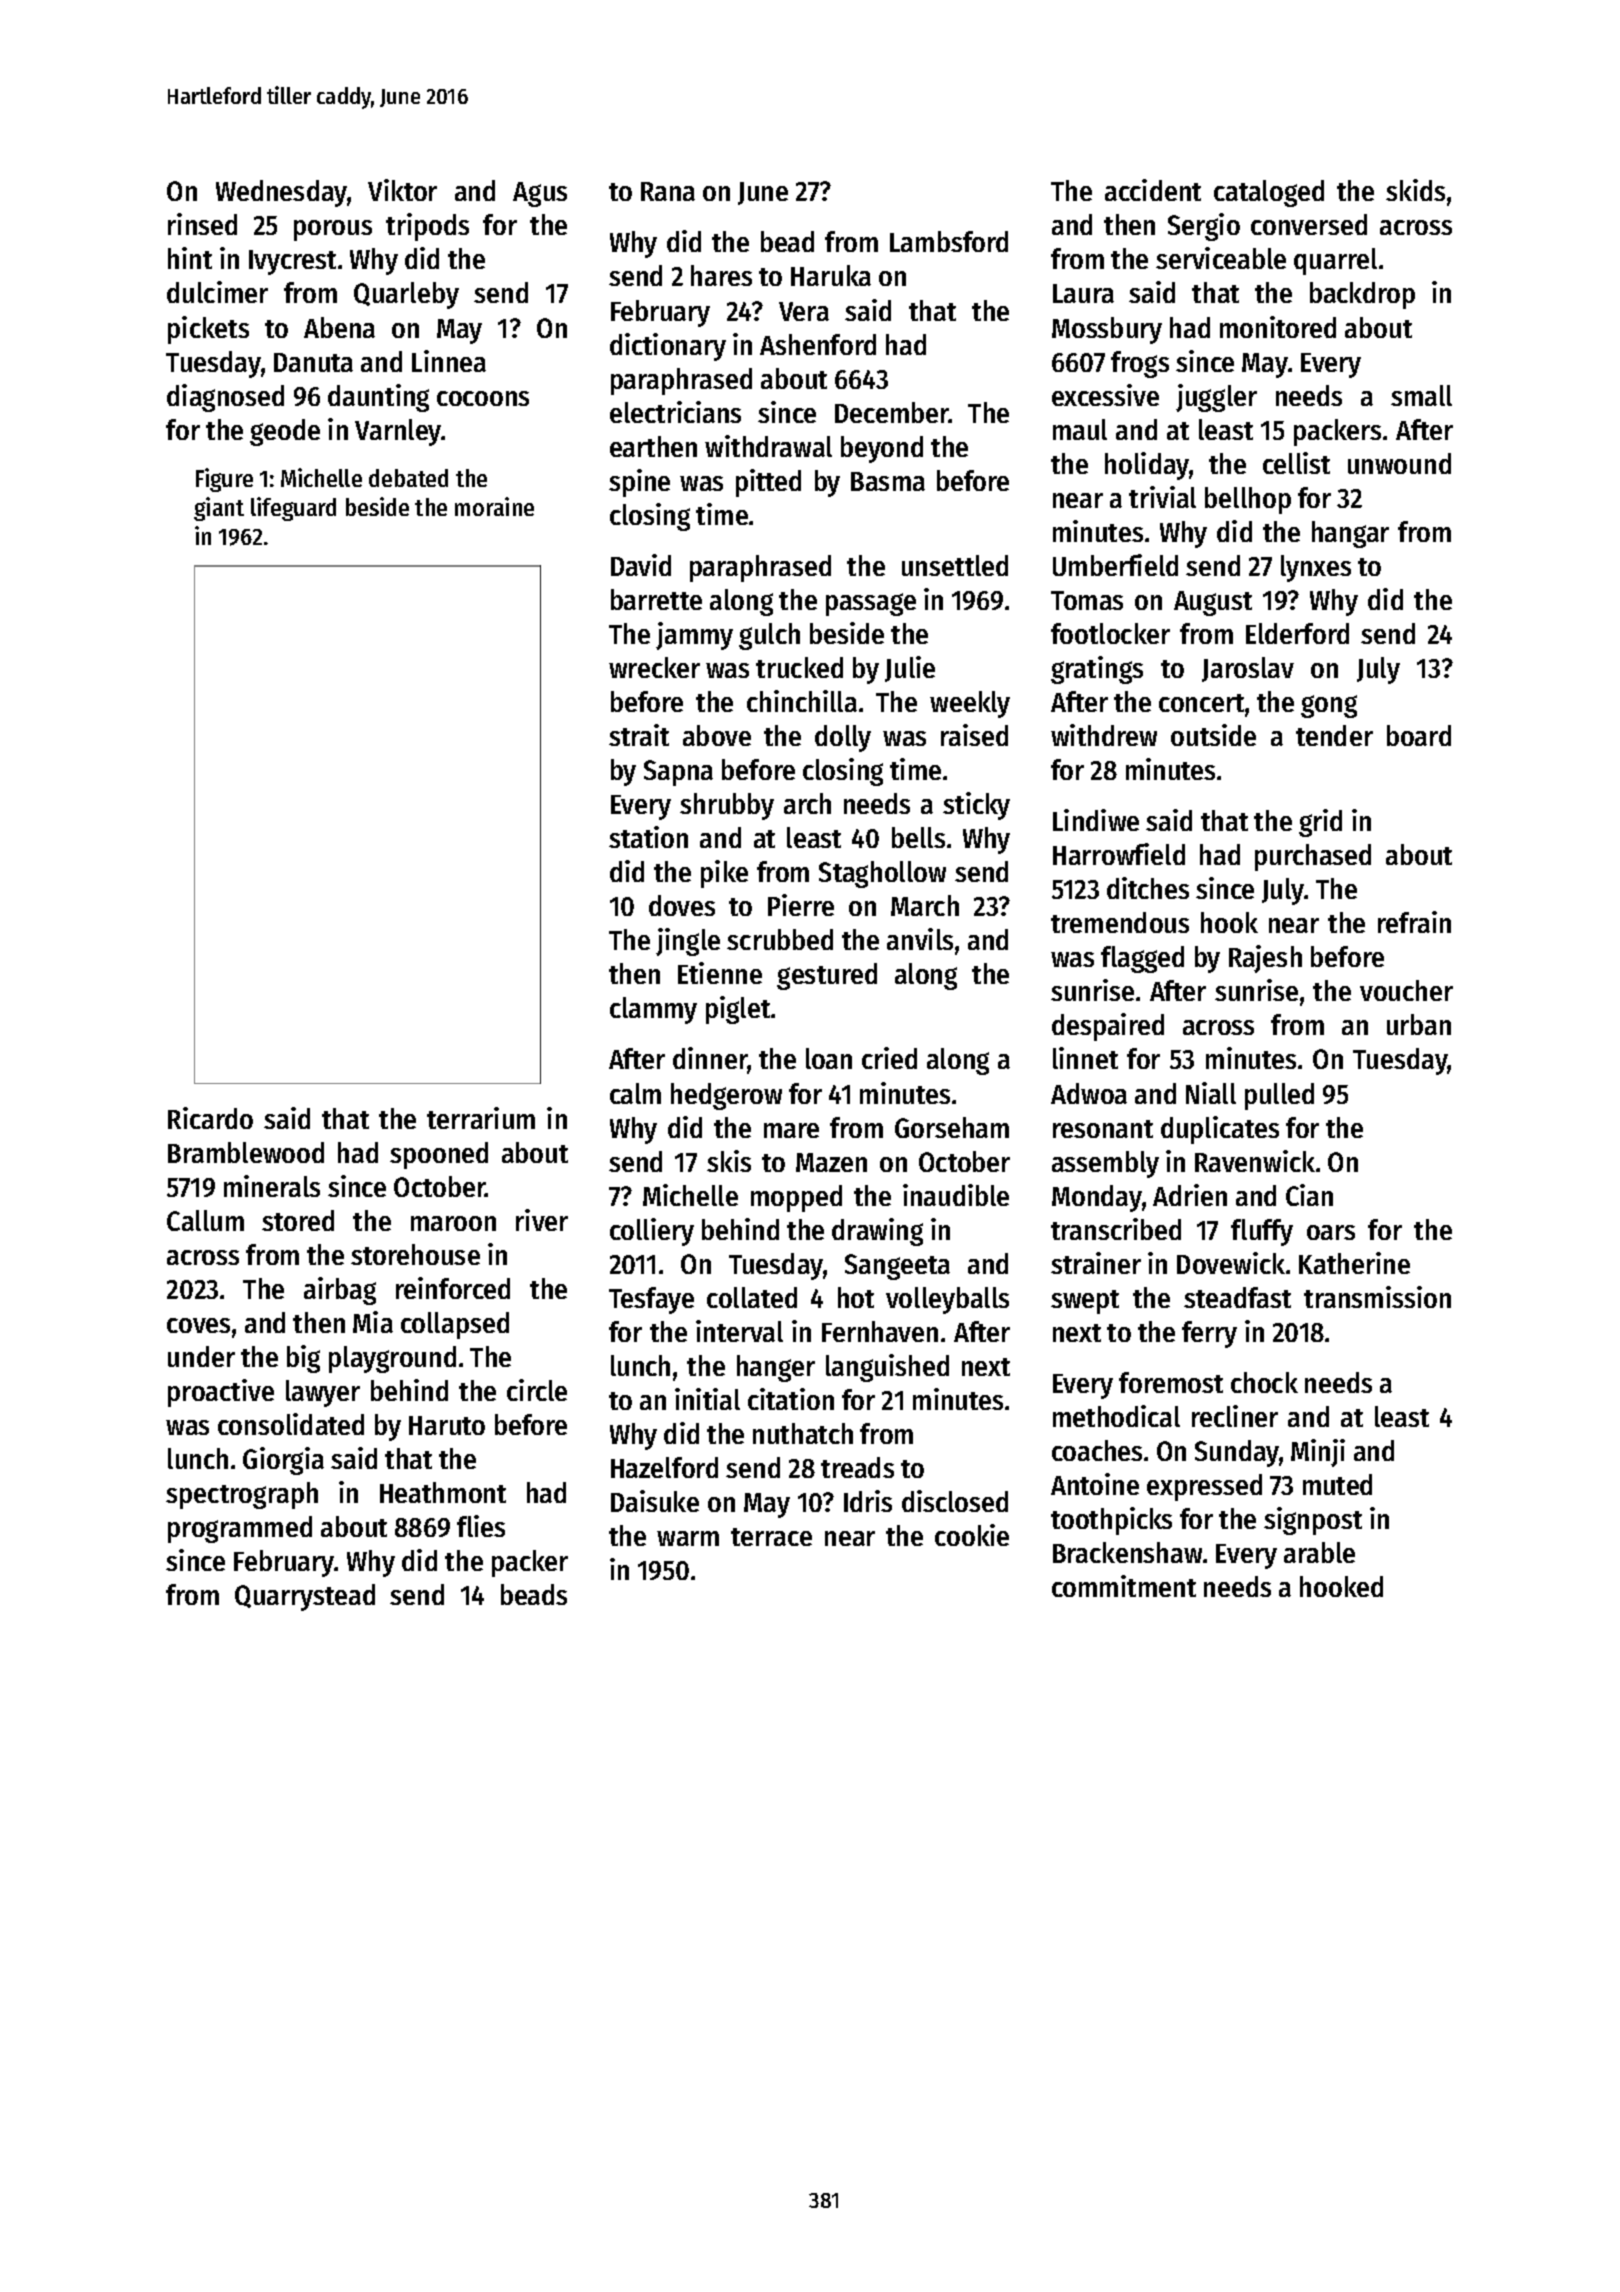  Describe the element at coordinates (210, 1118) in the document. I see `Ricardo` at that location.
